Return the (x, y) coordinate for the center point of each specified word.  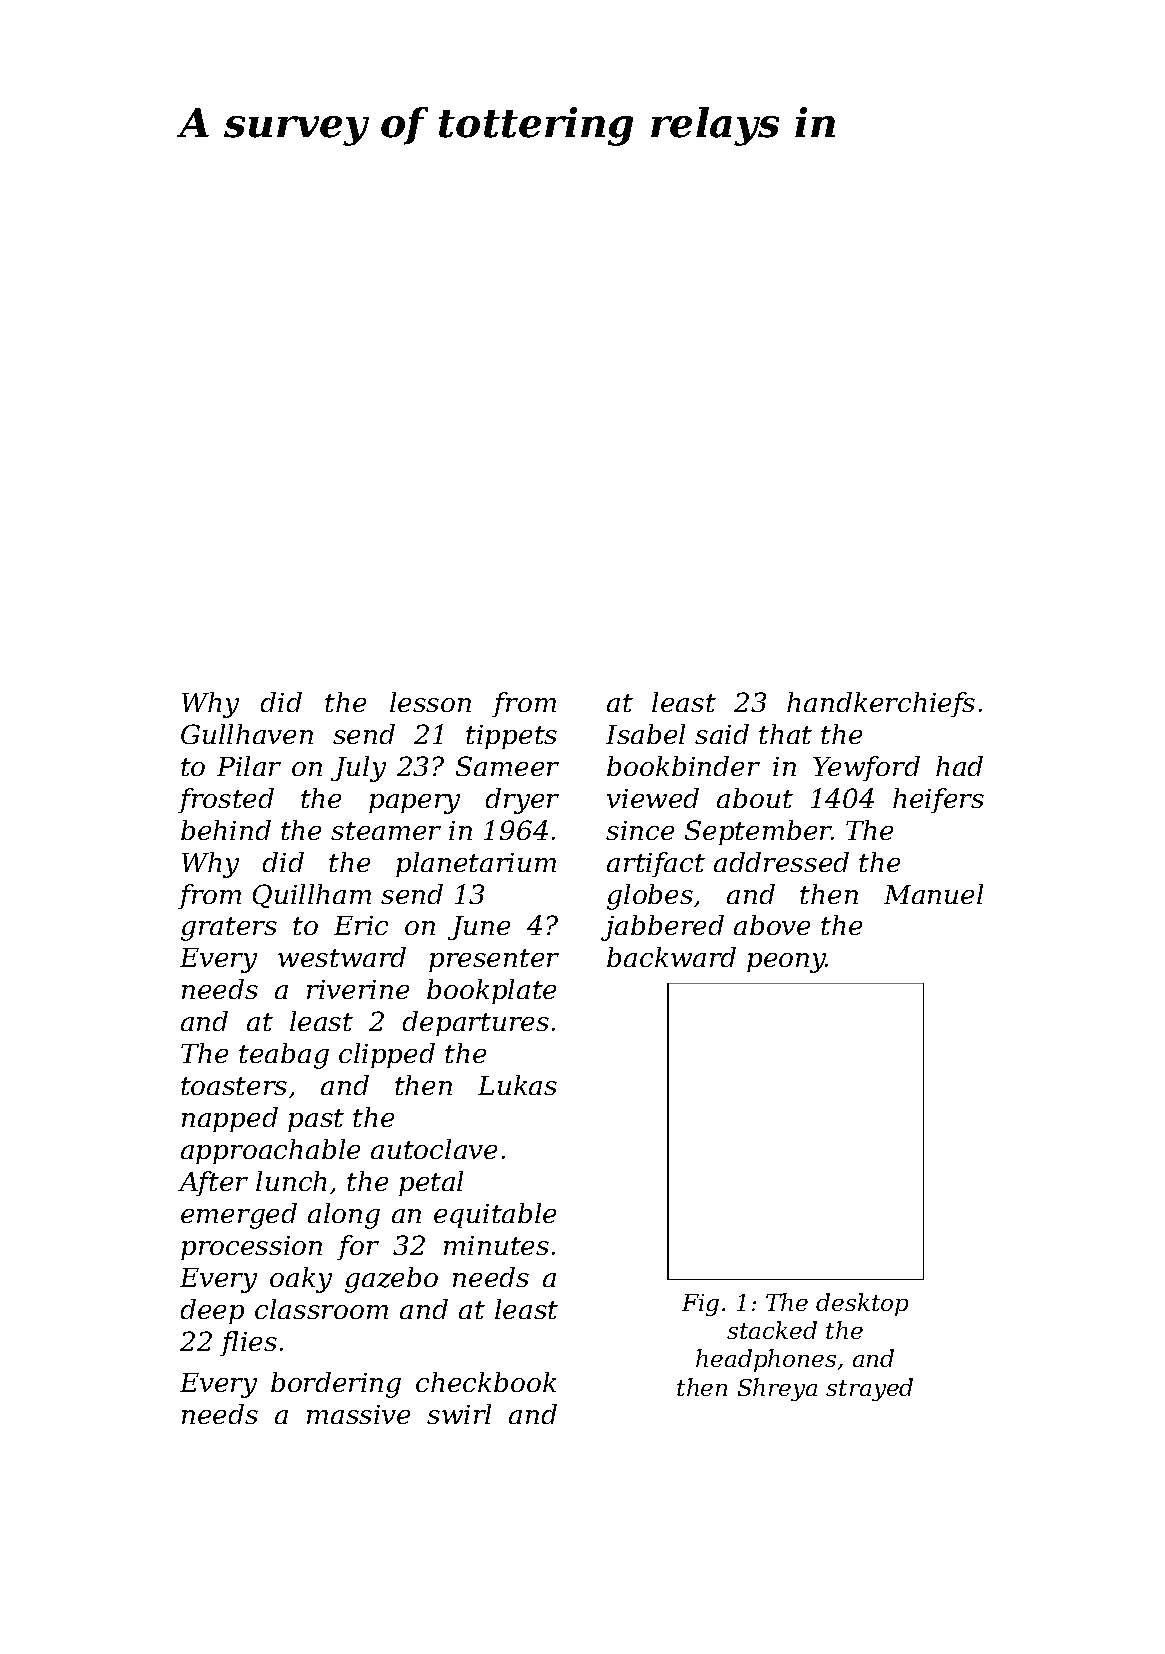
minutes (496, 1245)
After (213, 1183)
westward (342, 957)
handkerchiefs (881, 704)
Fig (700, 1305)
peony (786, 963)
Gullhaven (247, 734)
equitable (495, 1215)
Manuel (933, 894)
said (722, 734)
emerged (239, 1216)
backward (671, 957)
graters (229, 929)
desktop (862, 1304)
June (479, 928)
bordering (336, 1385)
